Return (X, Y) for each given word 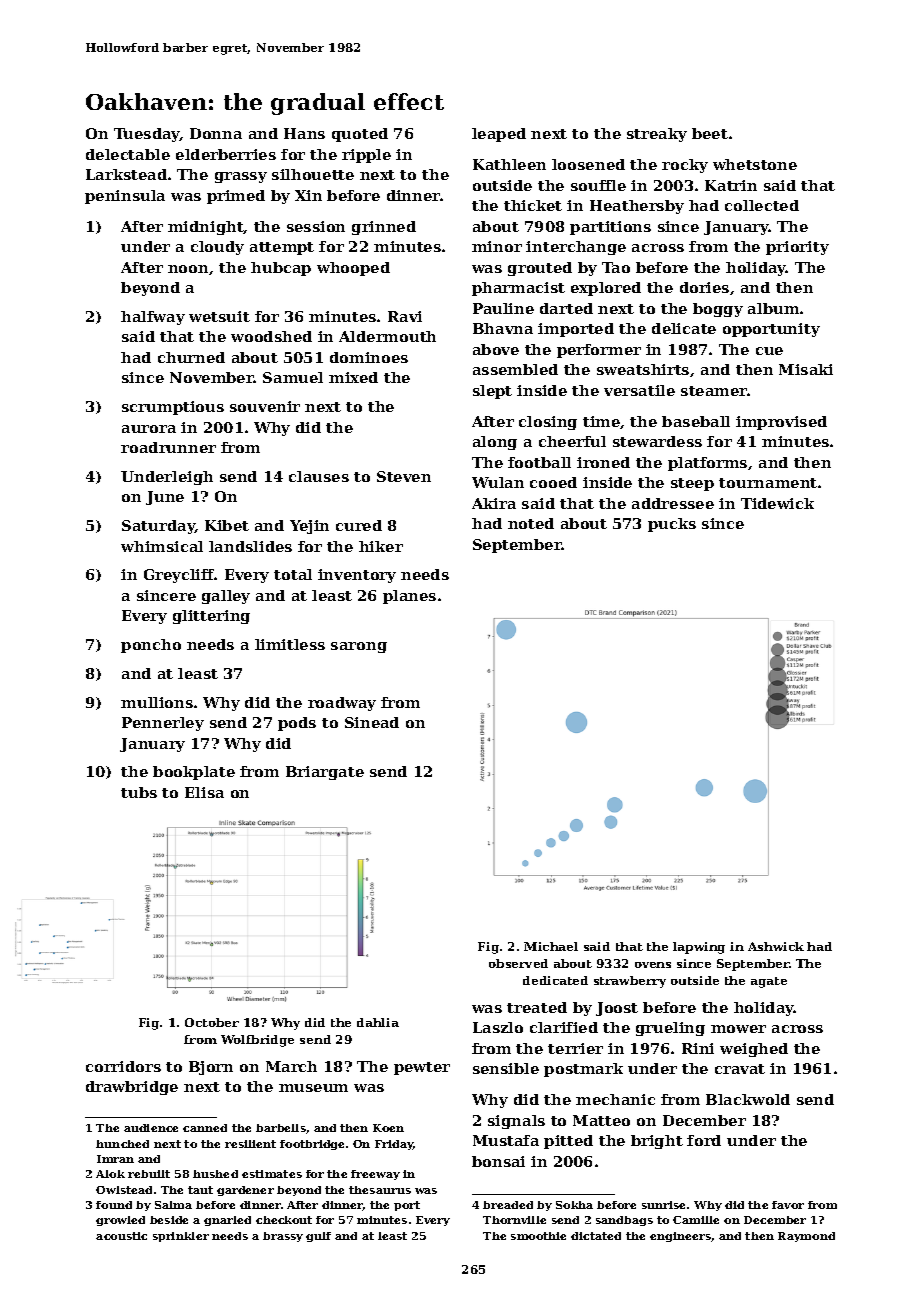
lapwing (699, 948)
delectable (128, 154)
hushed (215, 1174)
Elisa (204, 792)
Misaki (806, 369)
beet (710, 133)
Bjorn (211, 1068)
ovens (653, 965)
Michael (551, 946)
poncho (151, 646)
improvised (781, 423)
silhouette (313, 174)
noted (531, 523)
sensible (506, 1068)
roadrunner (168, 447)
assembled (515, 369)
